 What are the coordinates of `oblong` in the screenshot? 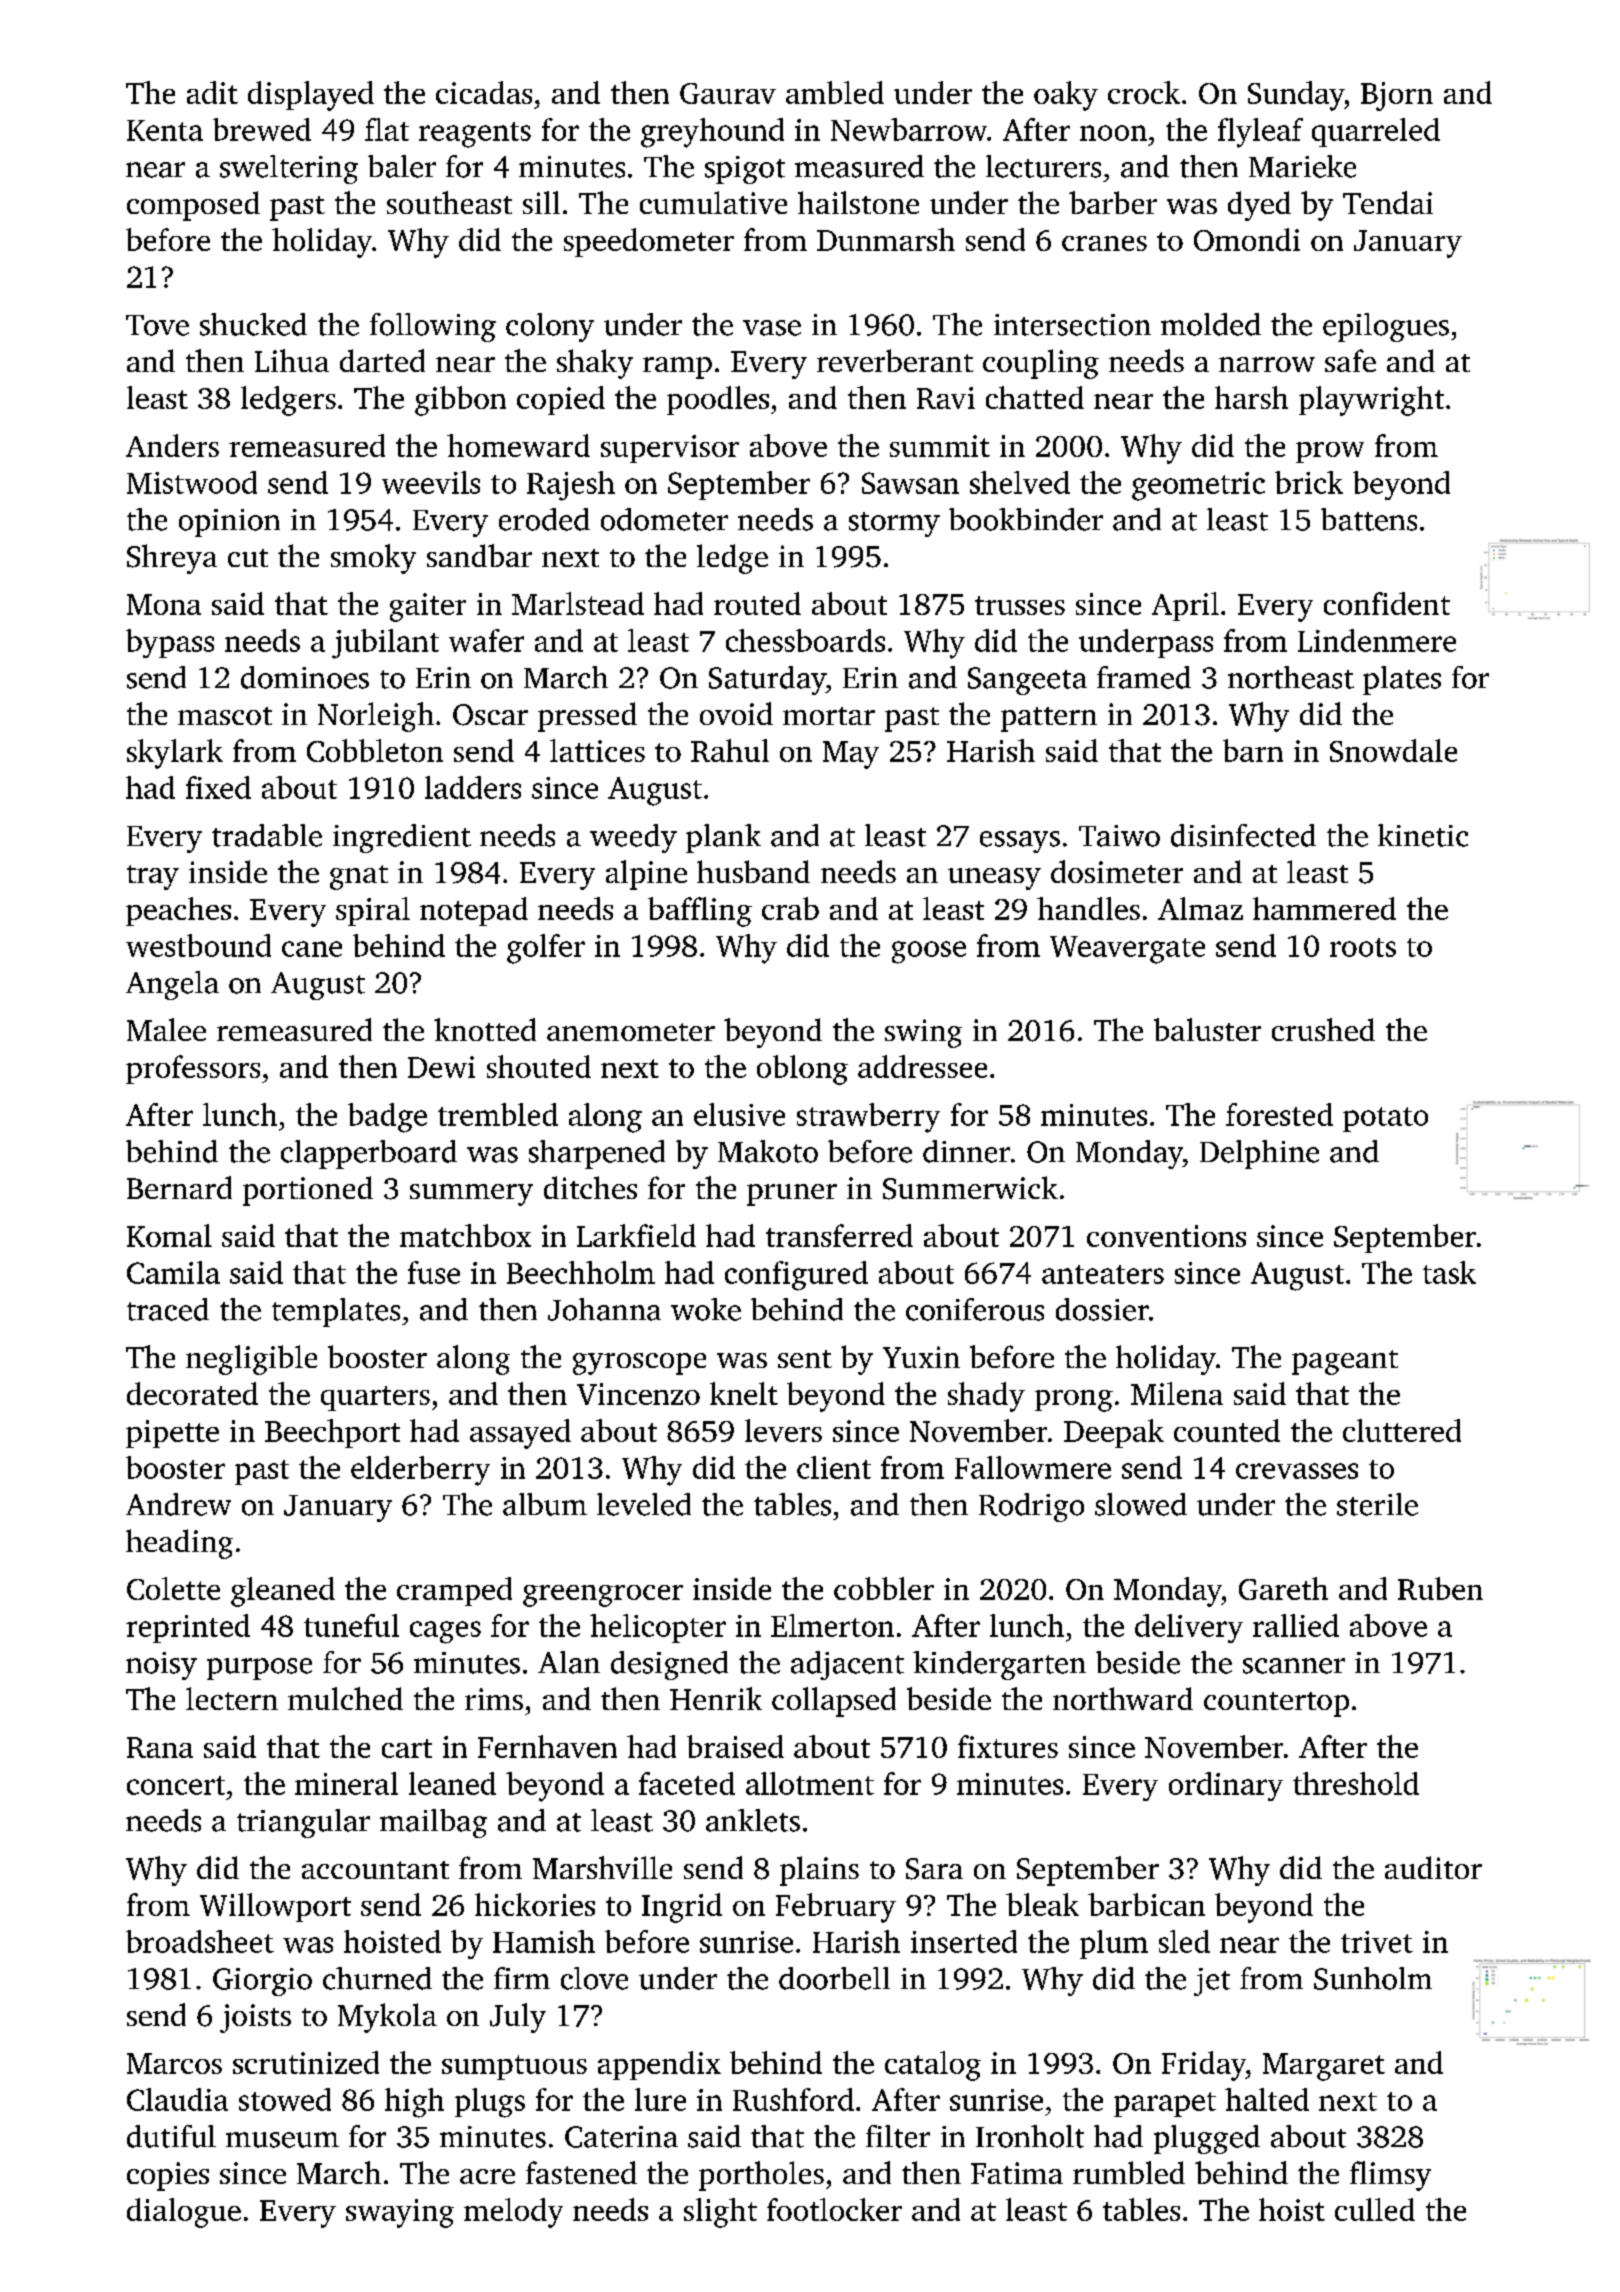 It's located at (802, 1070).
